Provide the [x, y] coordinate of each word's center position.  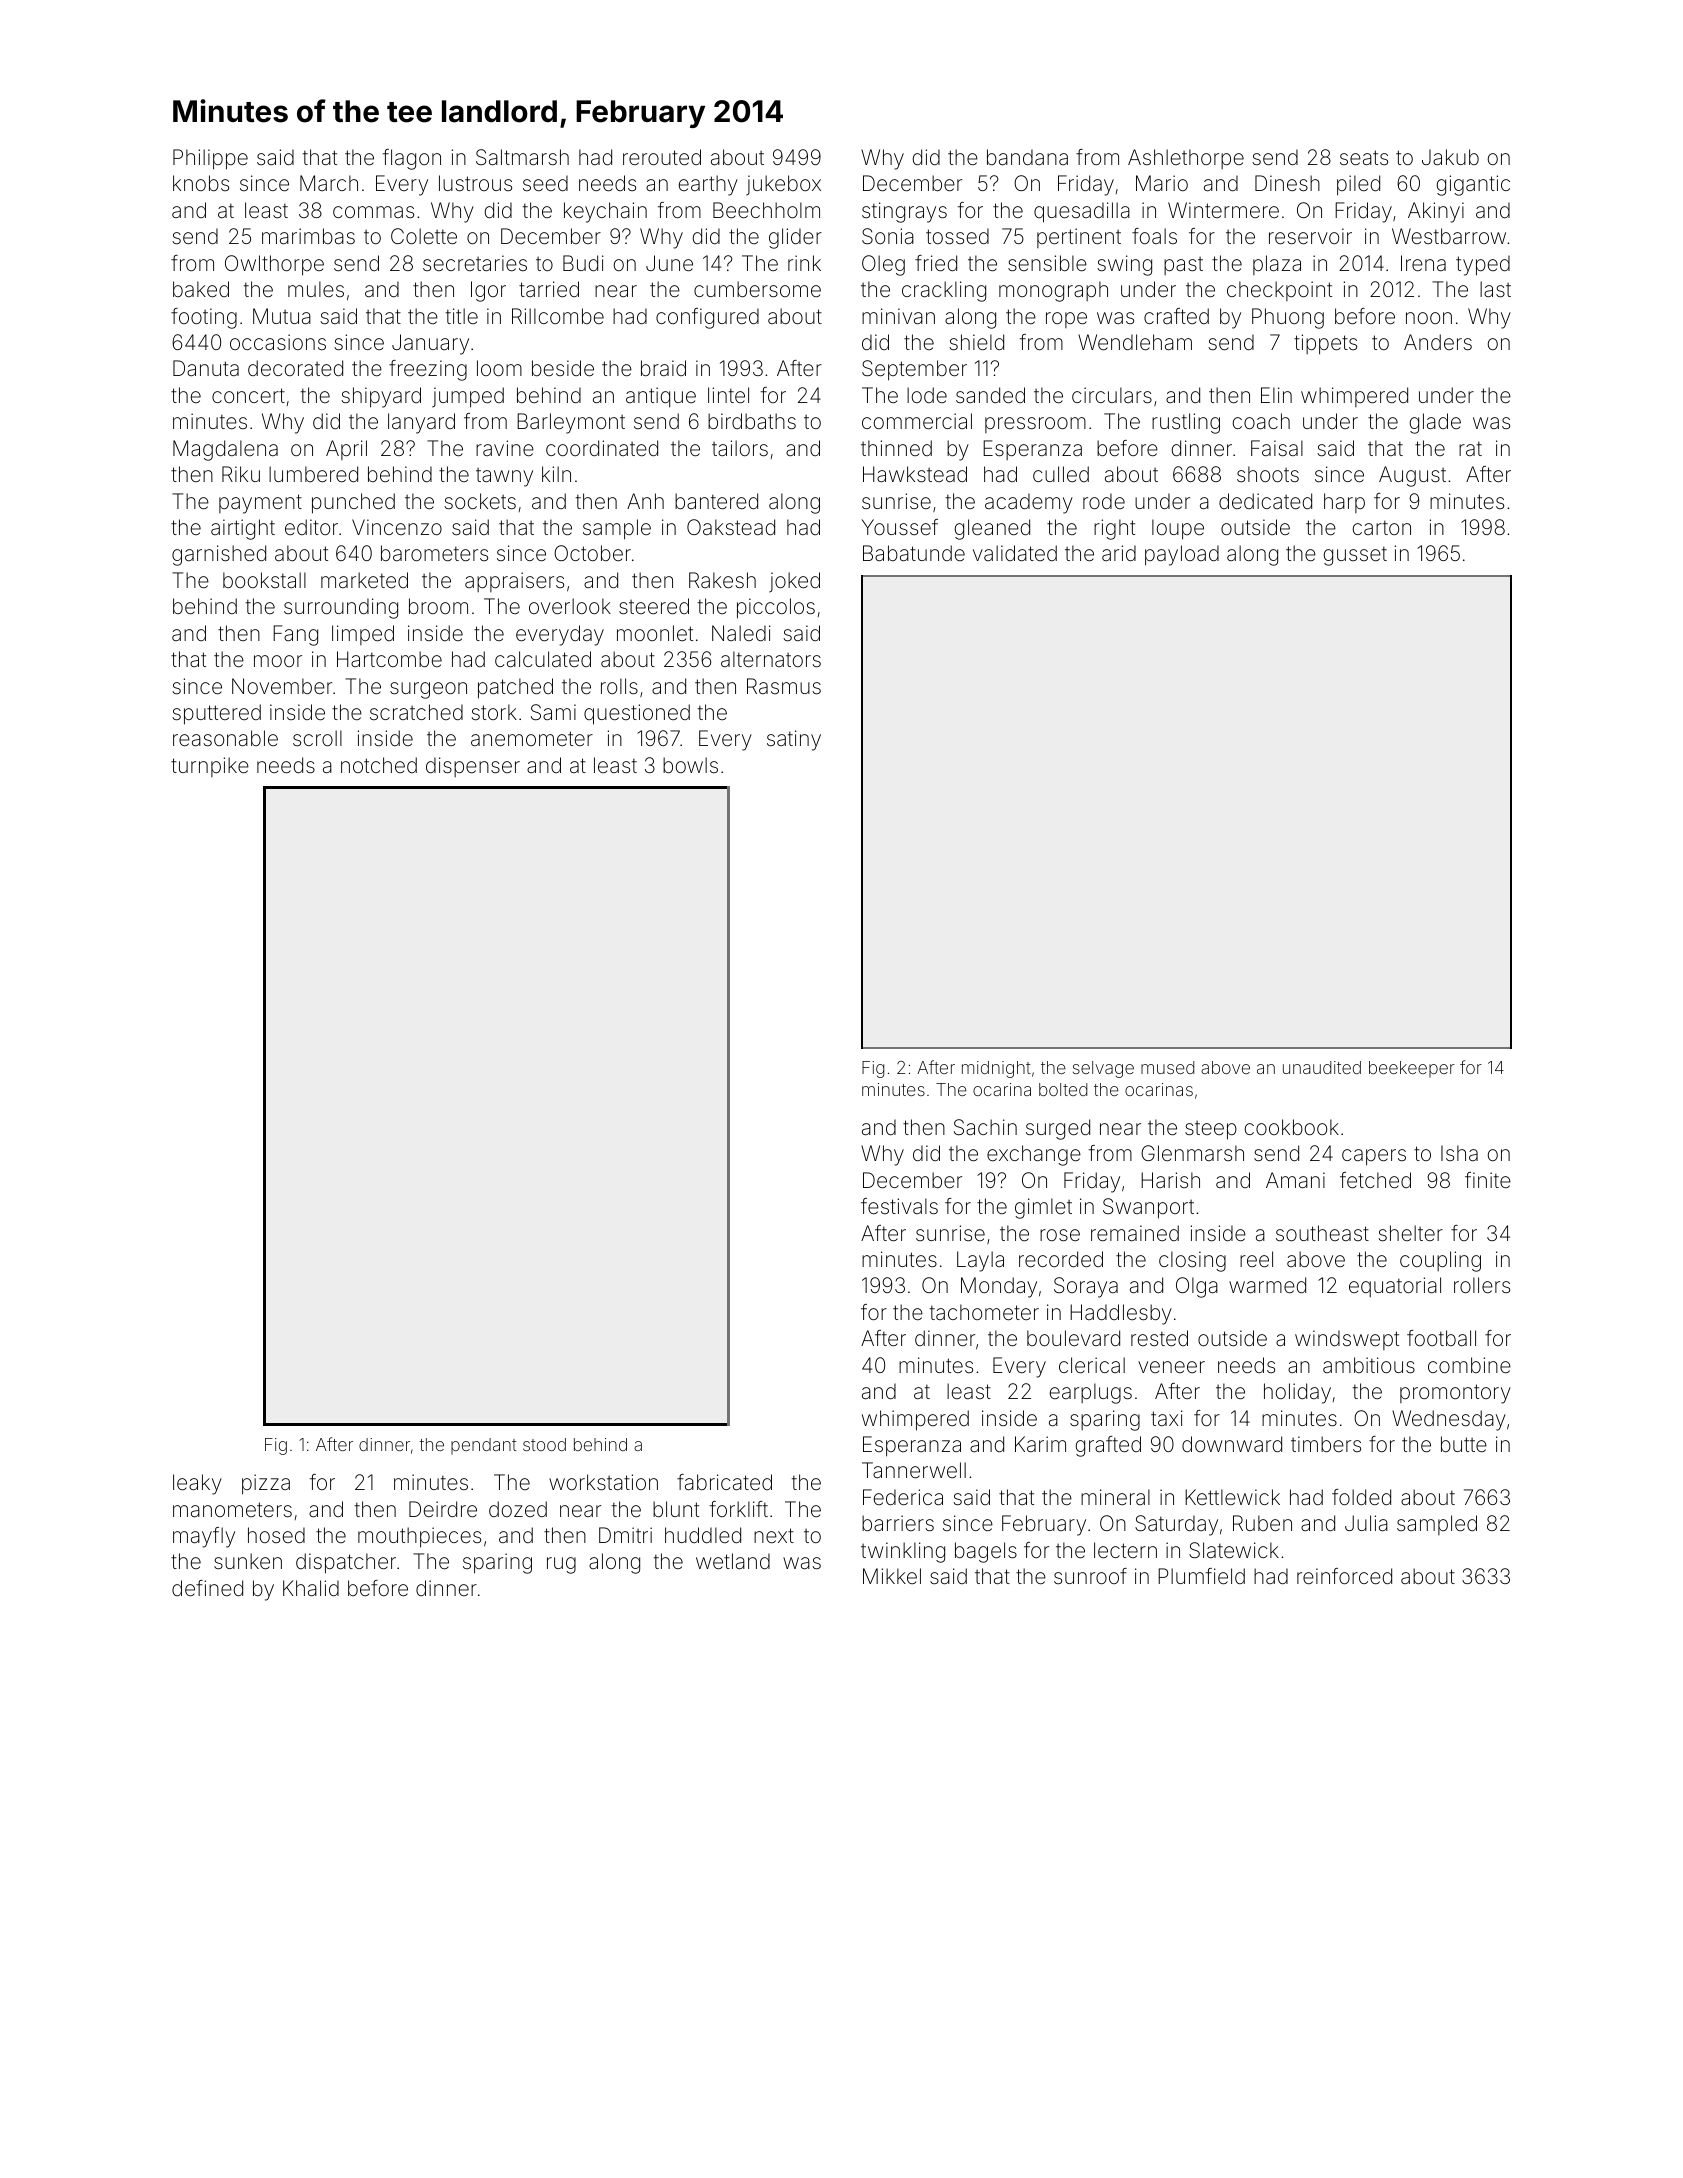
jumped [468, 397]
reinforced [1344, 1576]
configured [707, 318]
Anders [1438, 342]
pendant [484, 1446]
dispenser [473, 767]
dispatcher [346, 1563]
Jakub [1450, 157]
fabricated [724, 1482]
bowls [690, 765]
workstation [603, 1482]
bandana [1027, 157]
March [329, 183]
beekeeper [1412, 1069]
